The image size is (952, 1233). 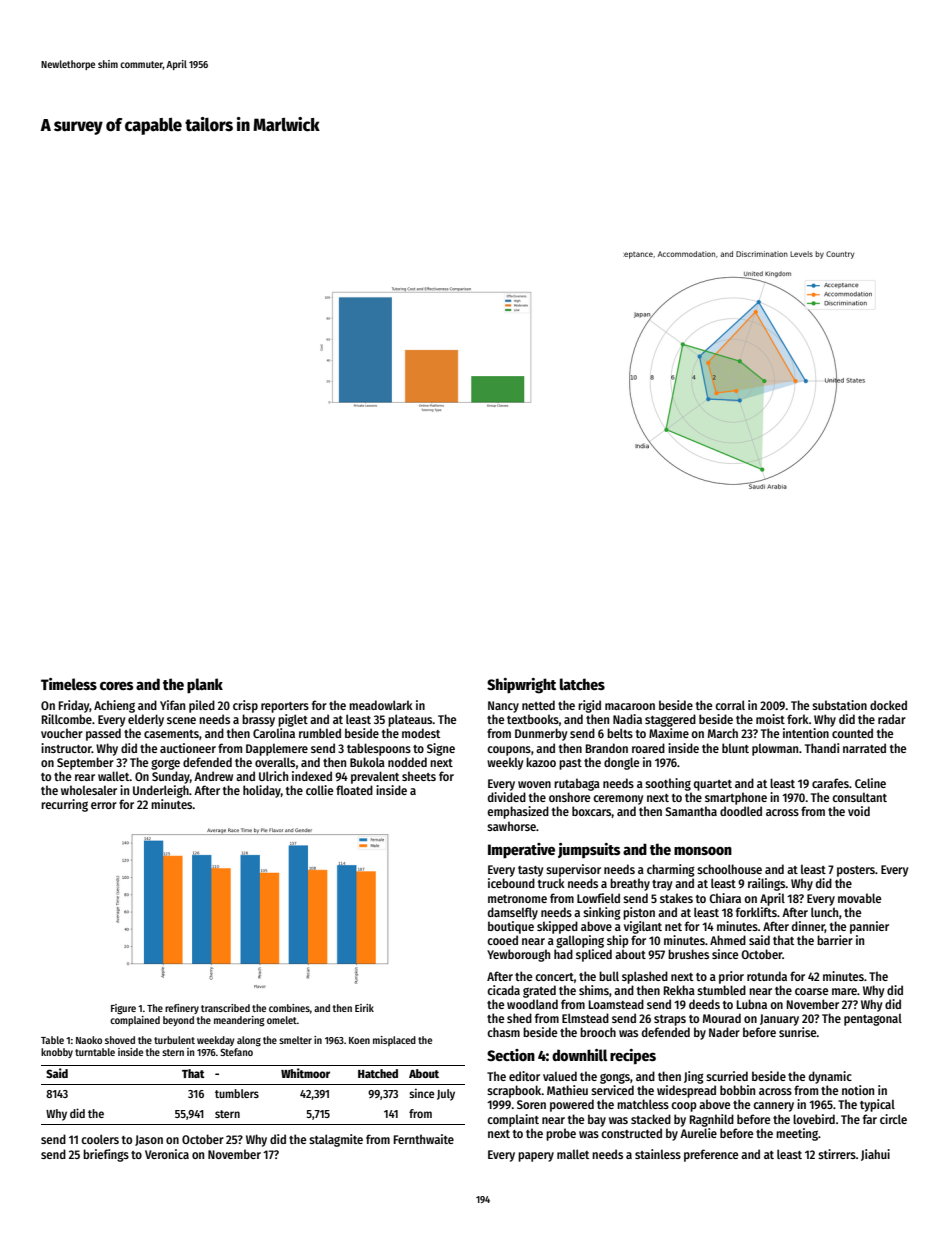 What do you see at coordinates (502, 940) in the document?
I see `cooed` at bounding box center [502, 940].
